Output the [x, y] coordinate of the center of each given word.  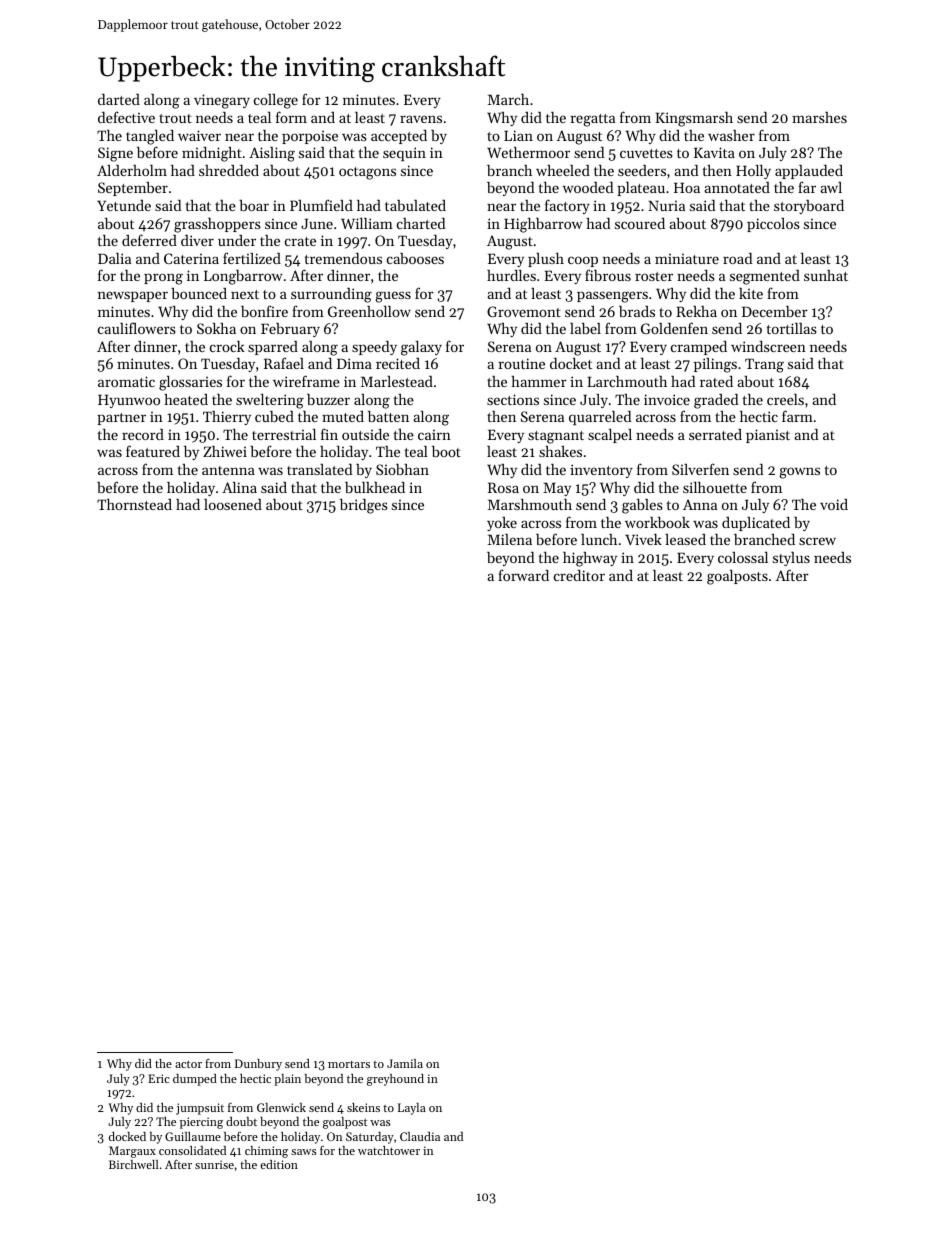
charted [421, 223]
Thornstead [134, 504]
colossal [743, 557]
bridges [364, 506]
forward [523, 575]
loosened [233, 504]
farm [797, 416]
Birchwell [134, 1164]
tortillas [792, 328]
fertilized [252, 258]
